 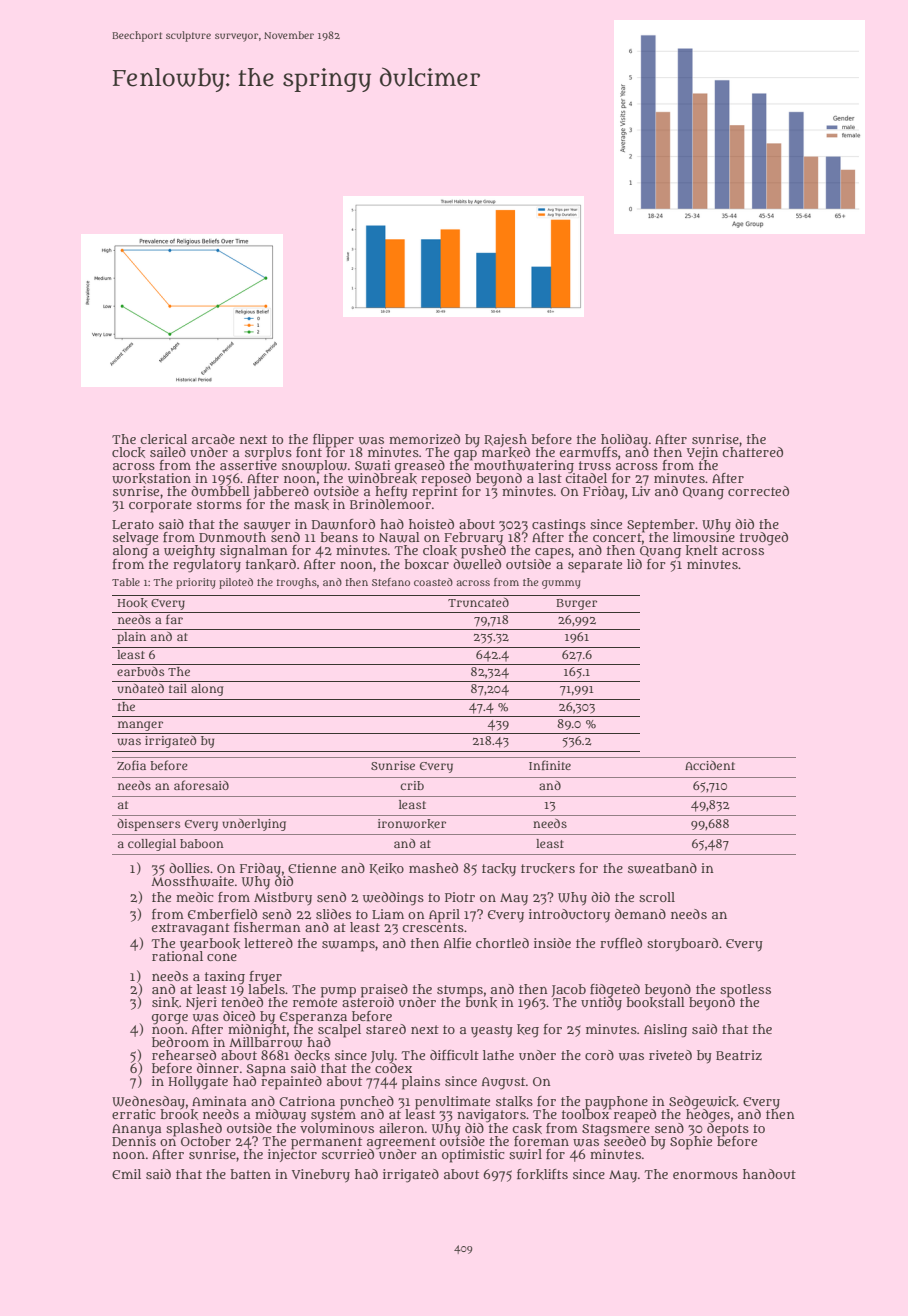 I want to click on storyboard, so click(x=682, y=945).
